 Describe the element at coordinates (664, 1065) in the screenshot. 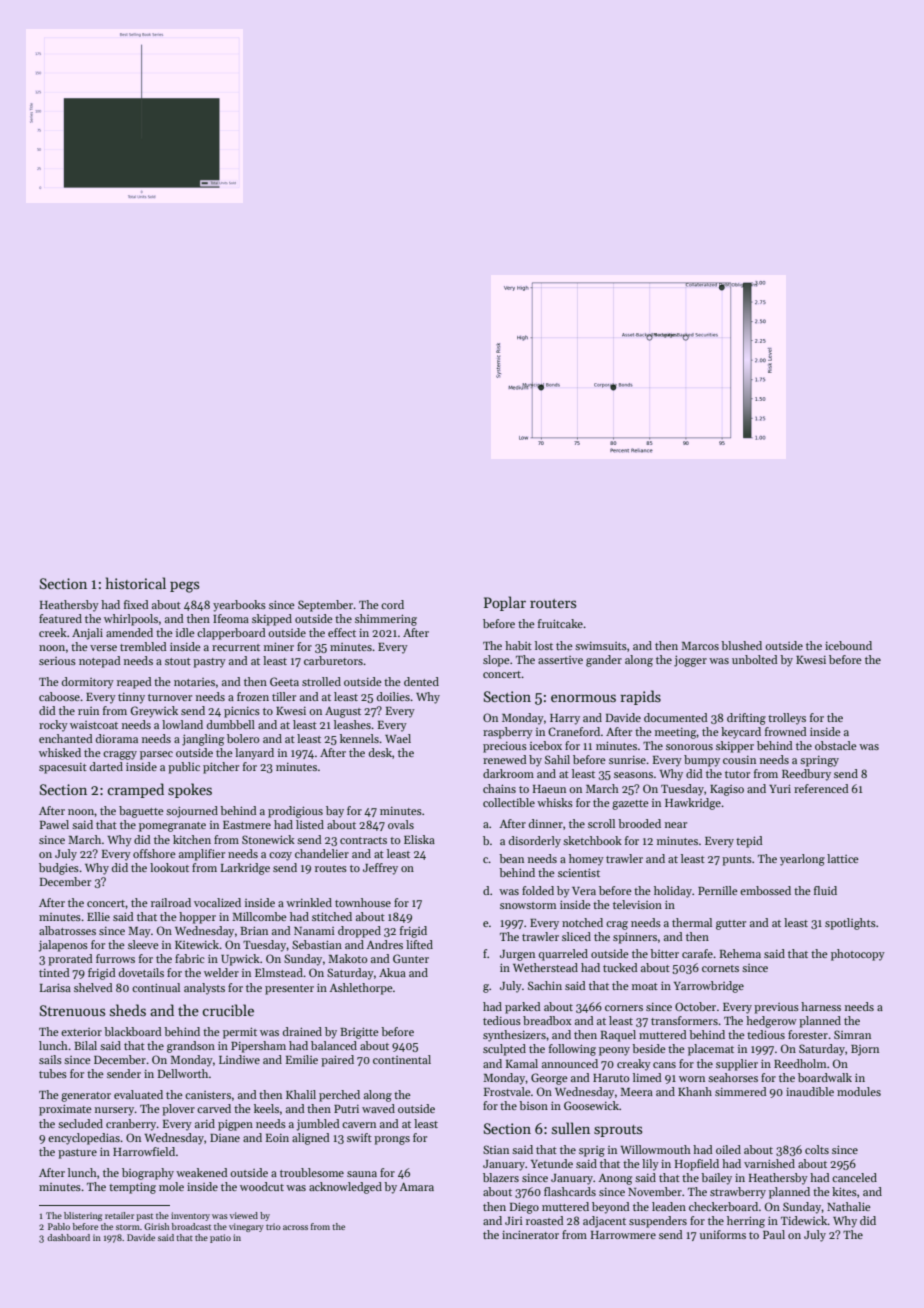

I see `cans` at that location.
